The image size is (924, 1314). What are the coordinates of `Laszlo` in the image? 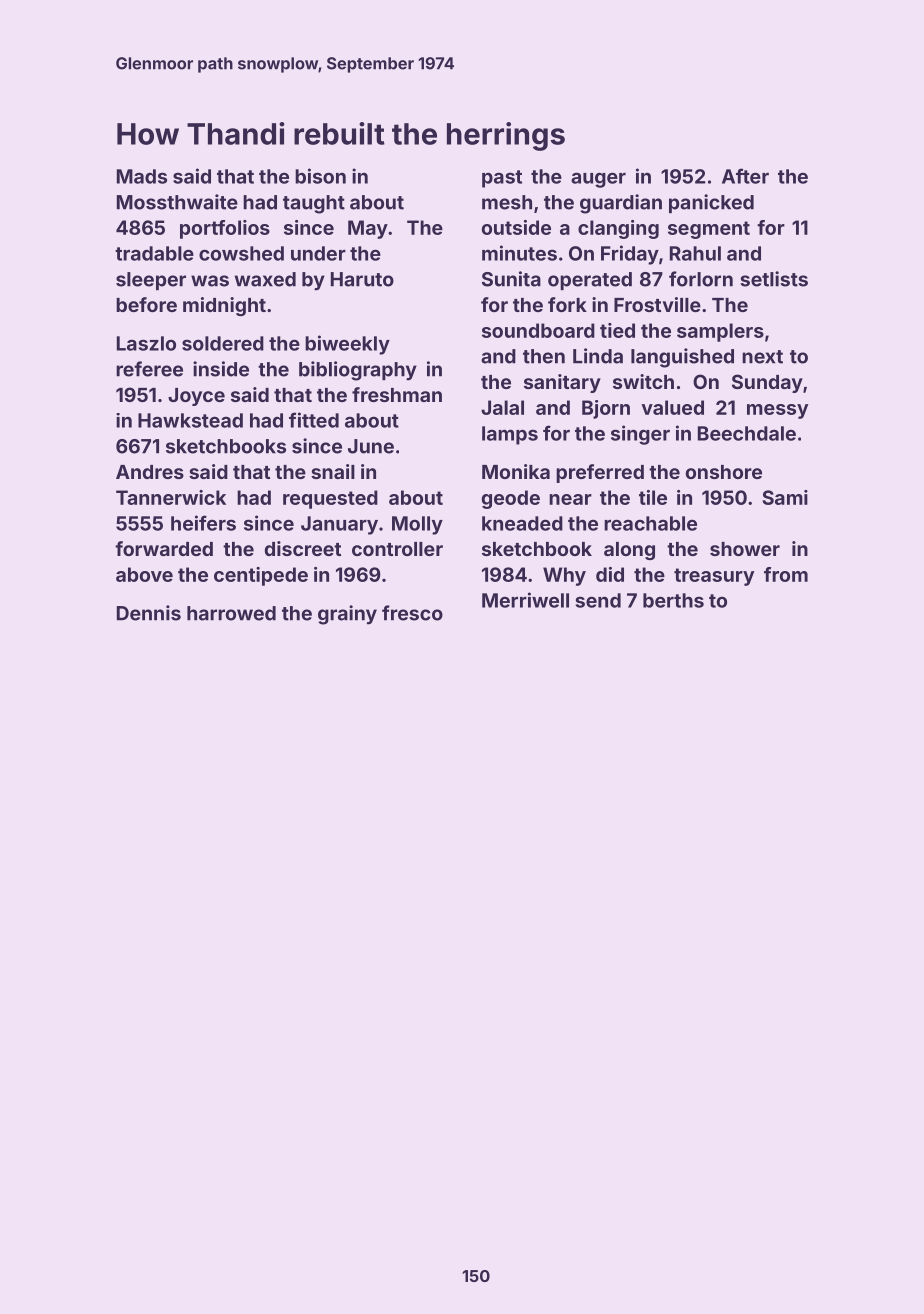 It's located at (146, 343).
